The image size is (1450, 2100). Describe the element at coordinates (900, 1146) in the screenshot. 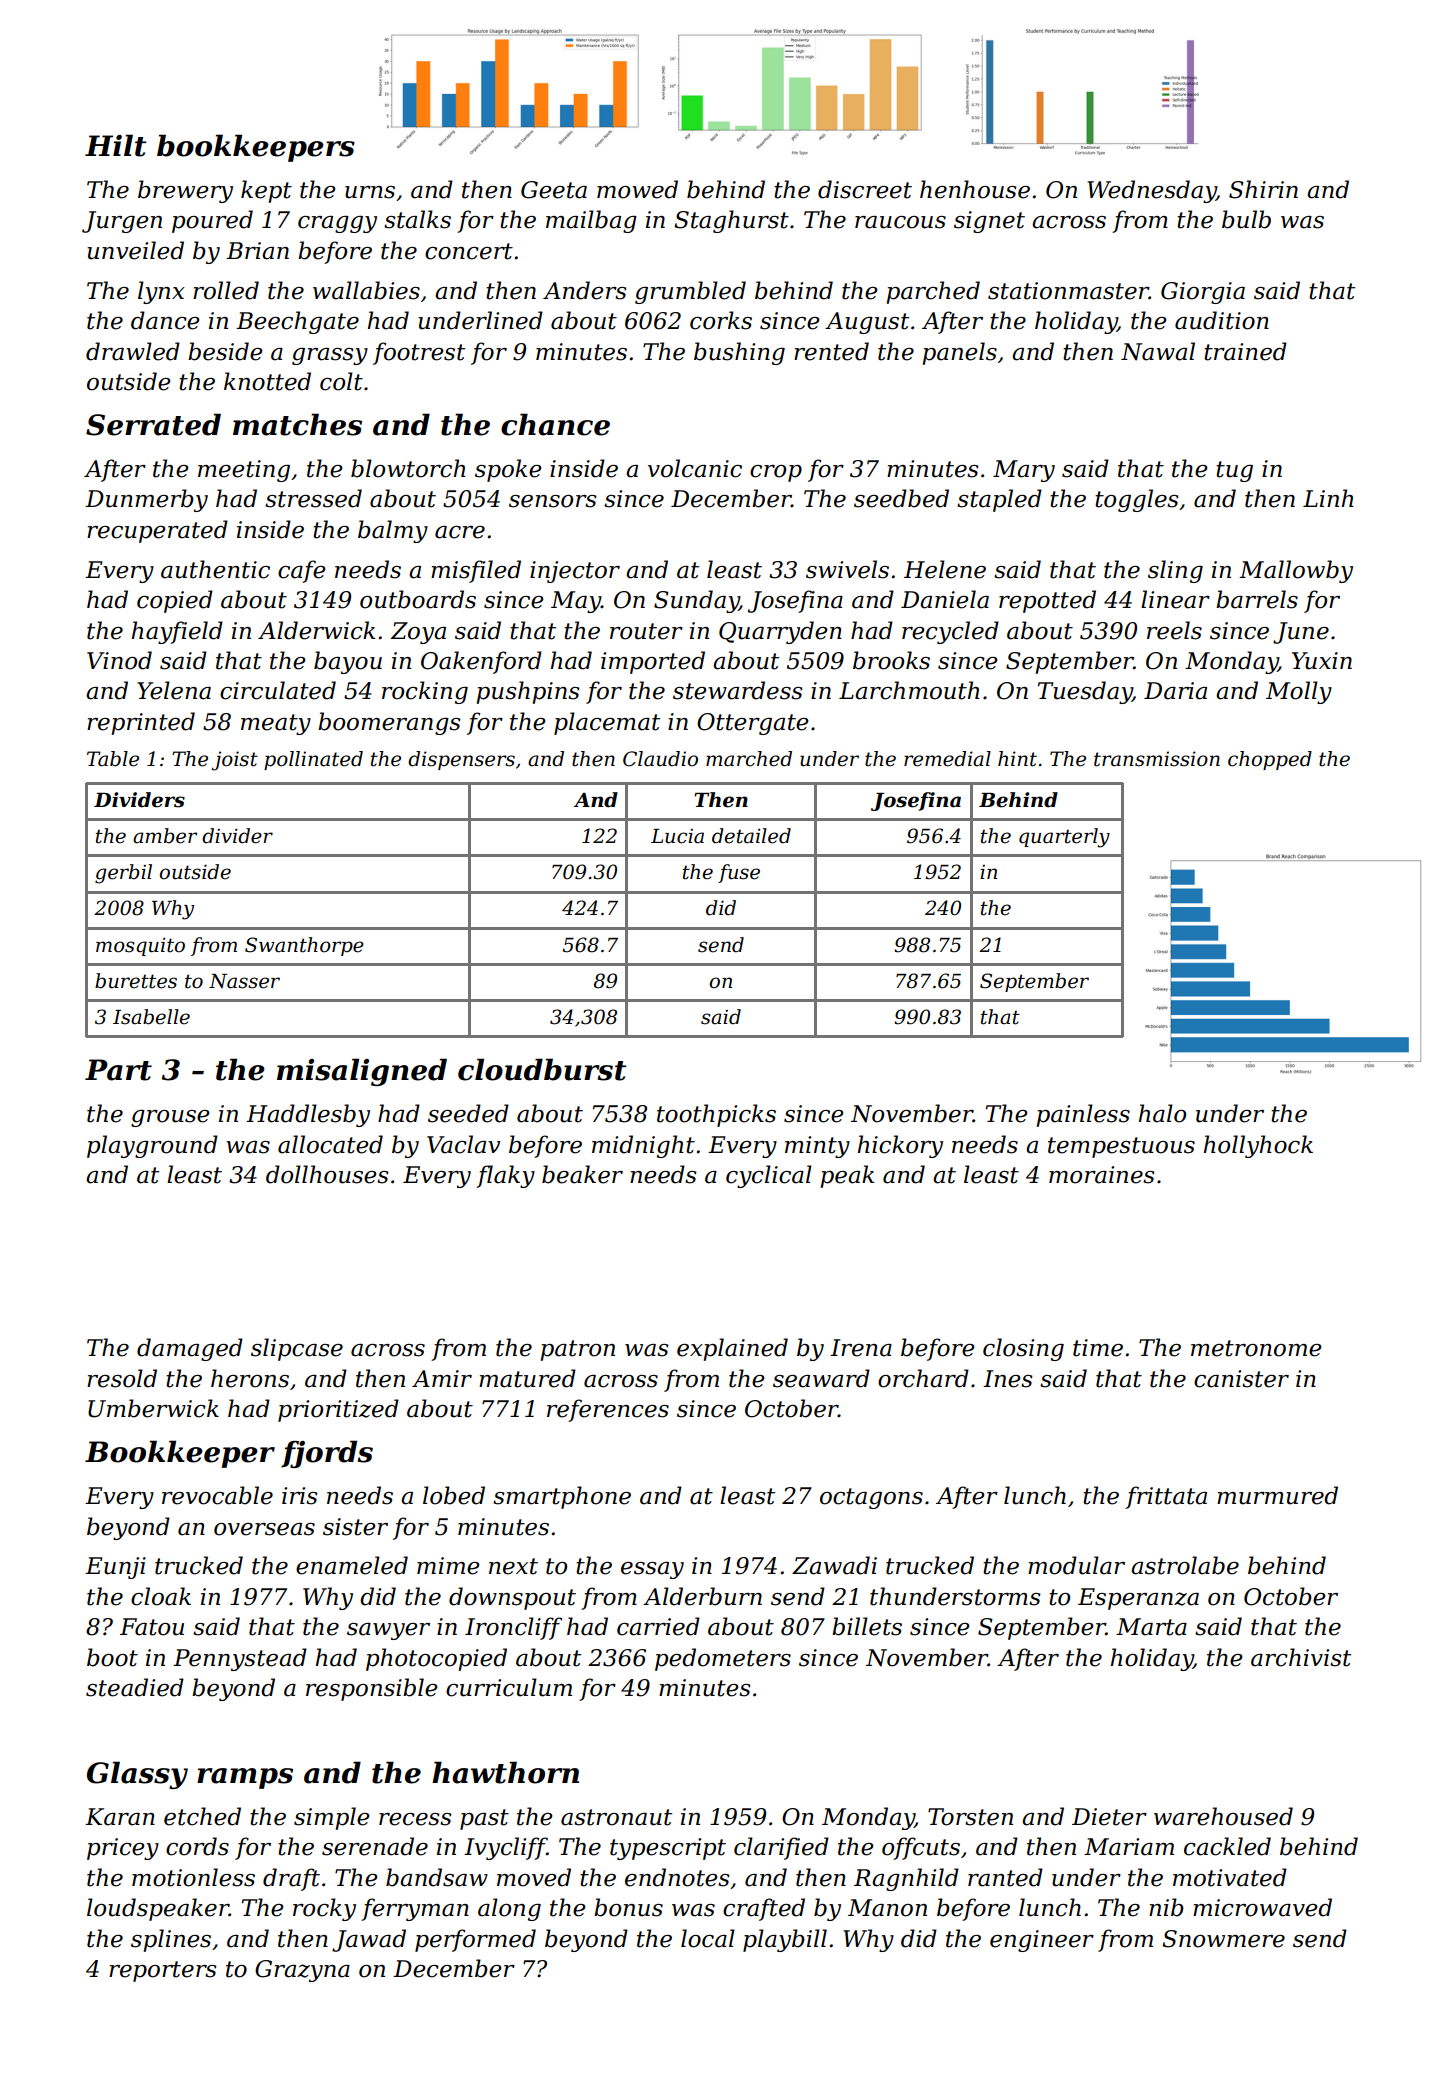

I see `hickory` at that location.
